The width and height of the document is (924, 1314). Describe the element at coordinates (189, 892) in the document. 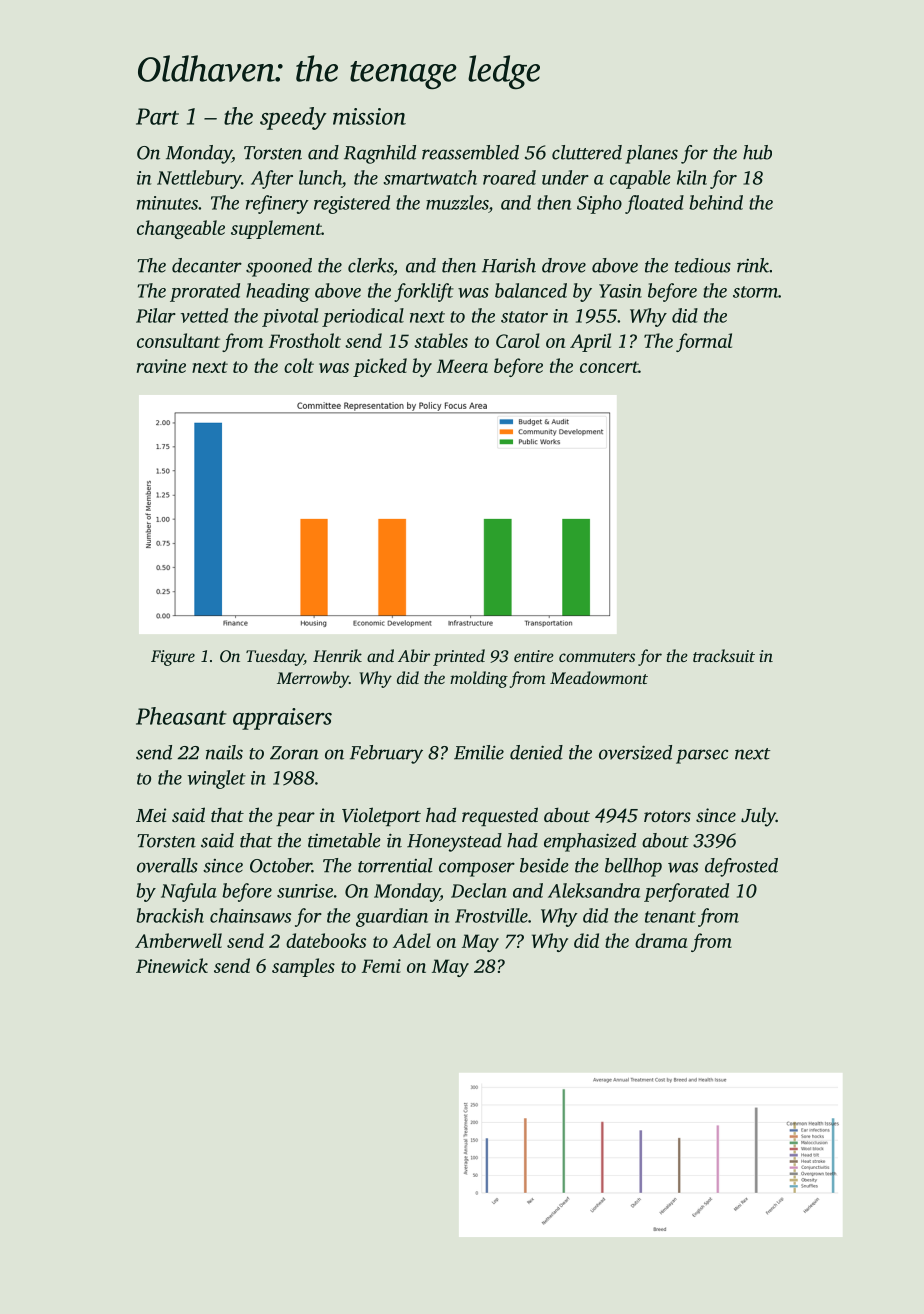

I see `Nafula` at that location.
